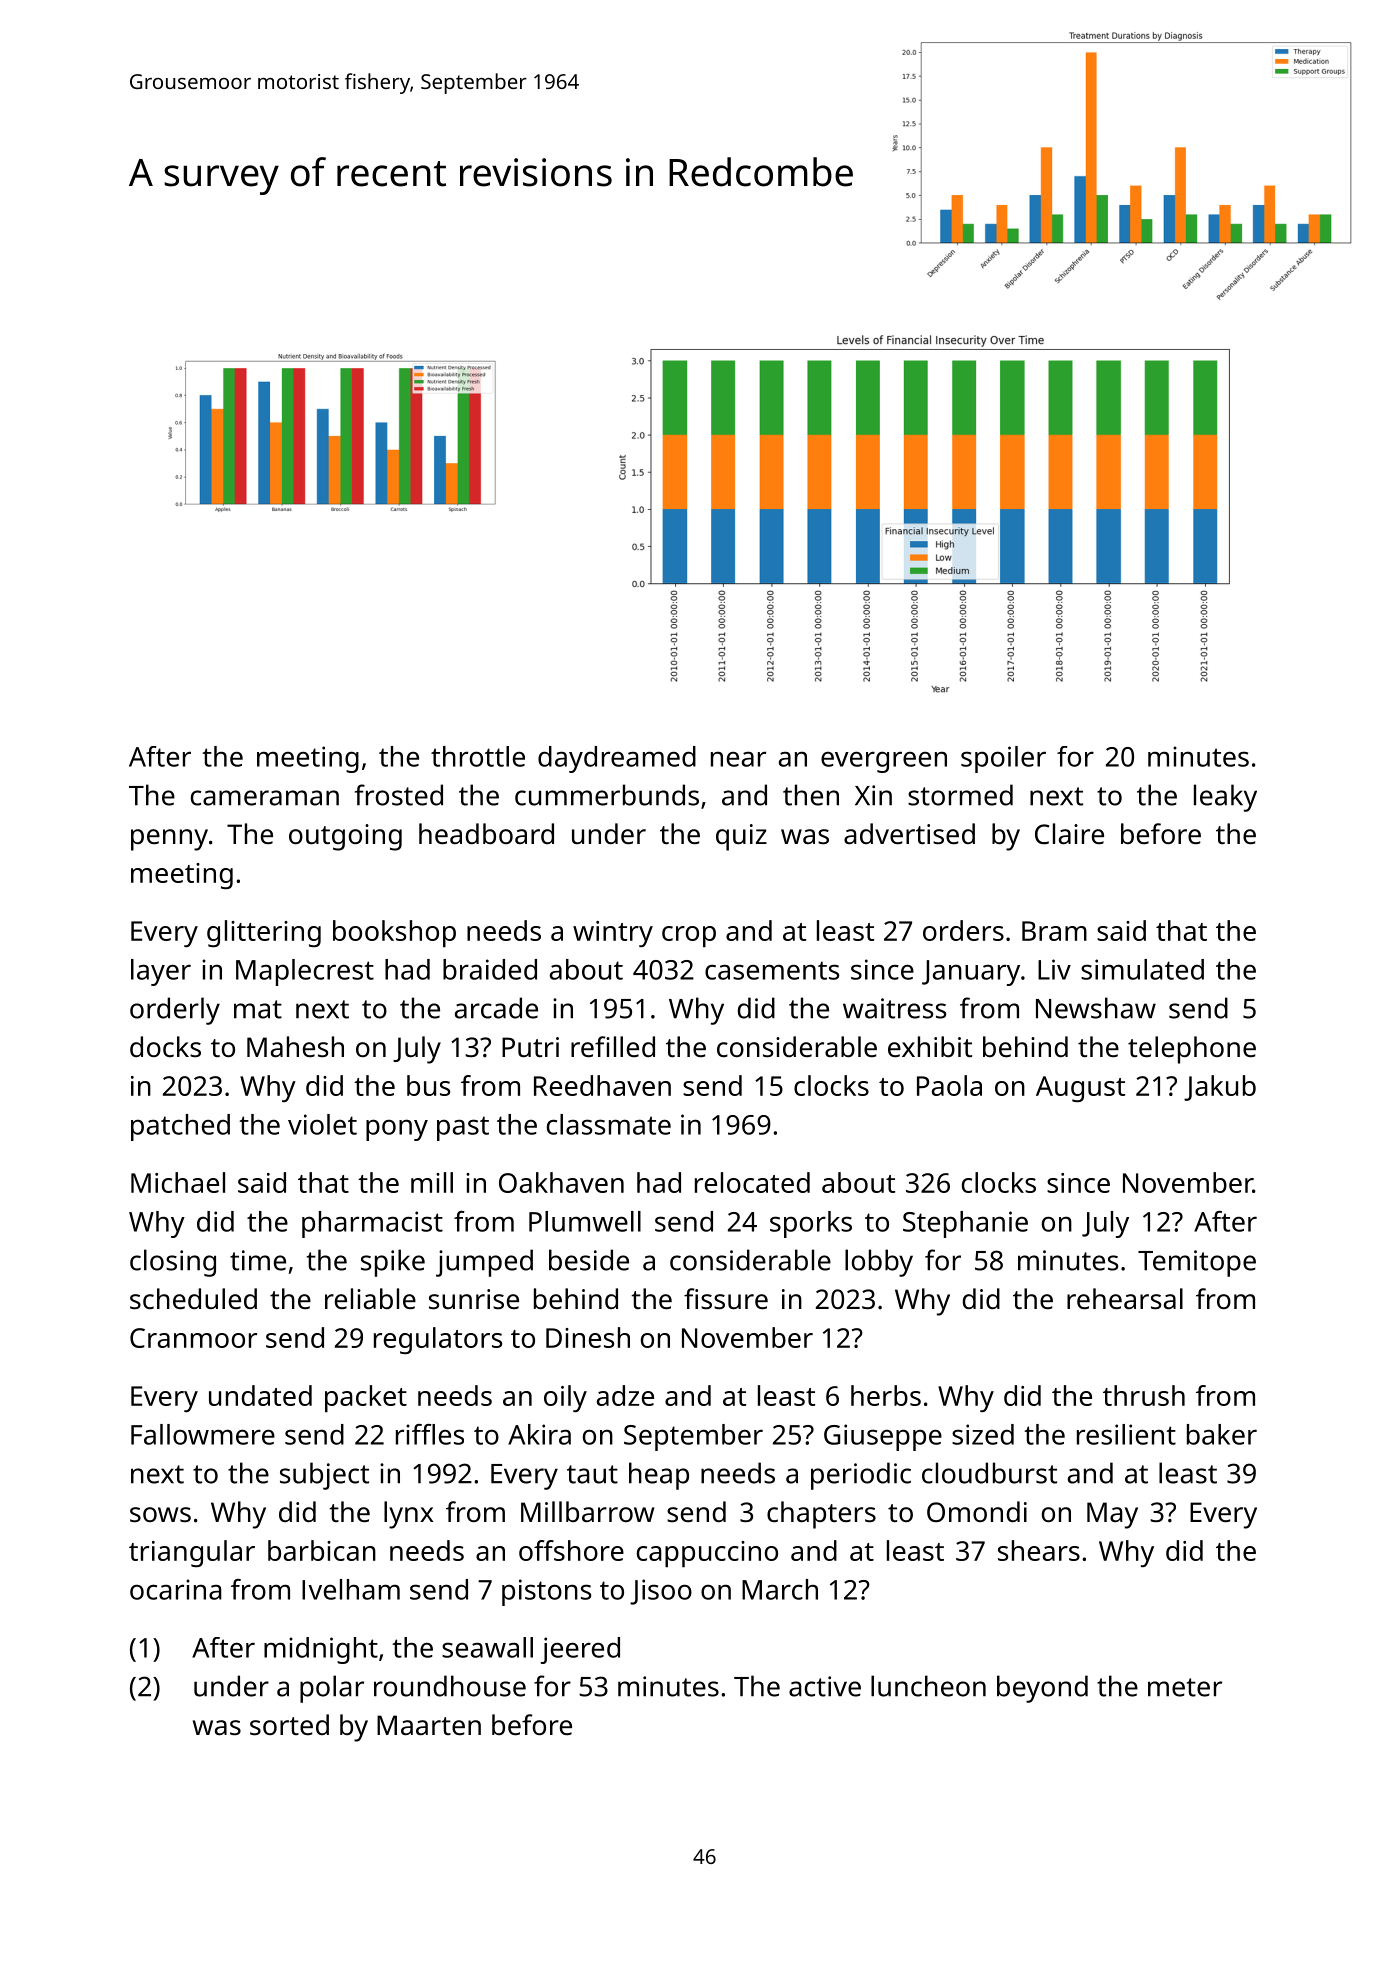 The image size is (1386, 1969). What do you see at coordinates (689, 937) in the page?
I see `crop` at bounding box center [689, 937].
